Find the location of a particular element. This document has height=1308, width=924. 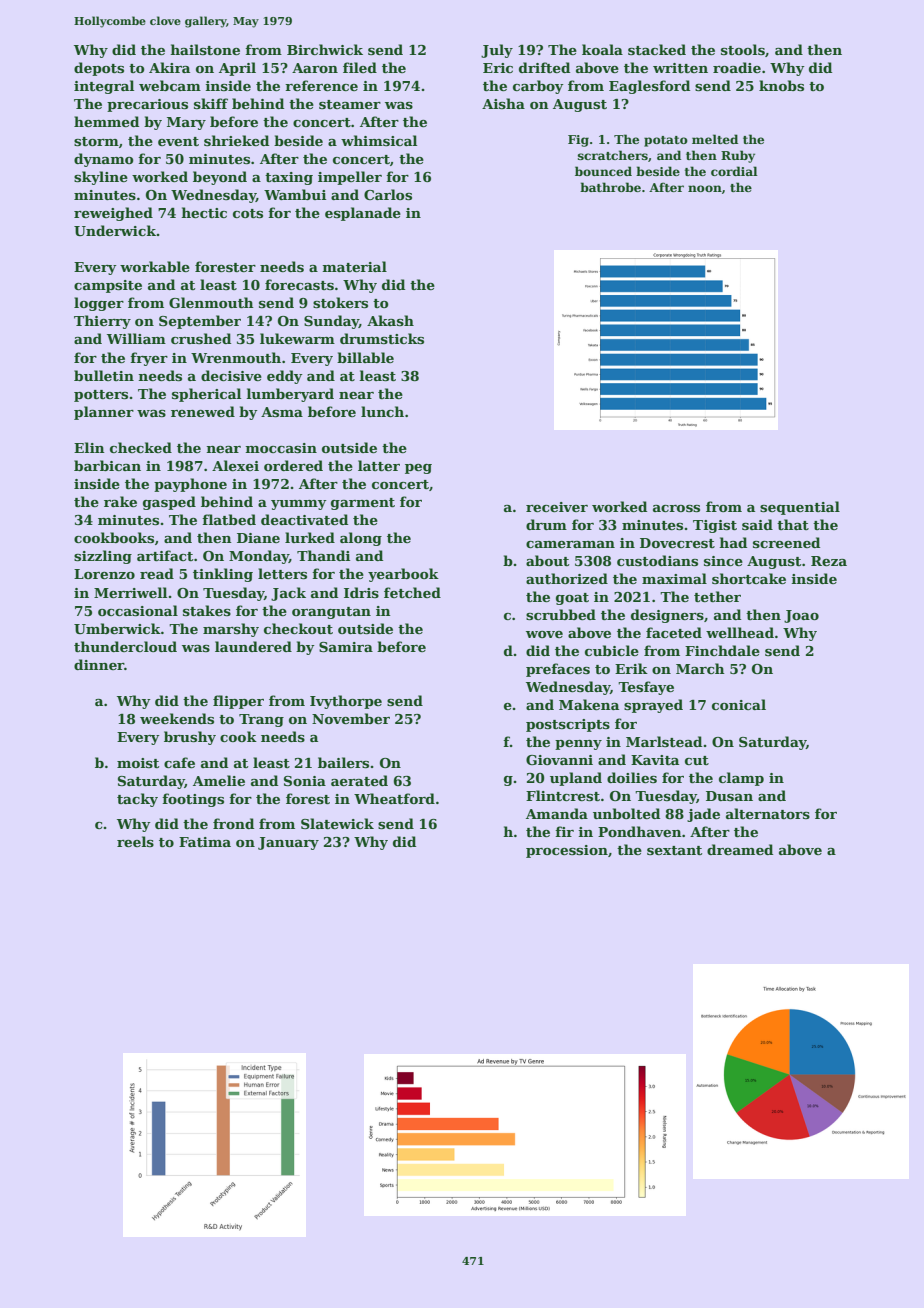

Aisha is located at coordinates (503, 103).
